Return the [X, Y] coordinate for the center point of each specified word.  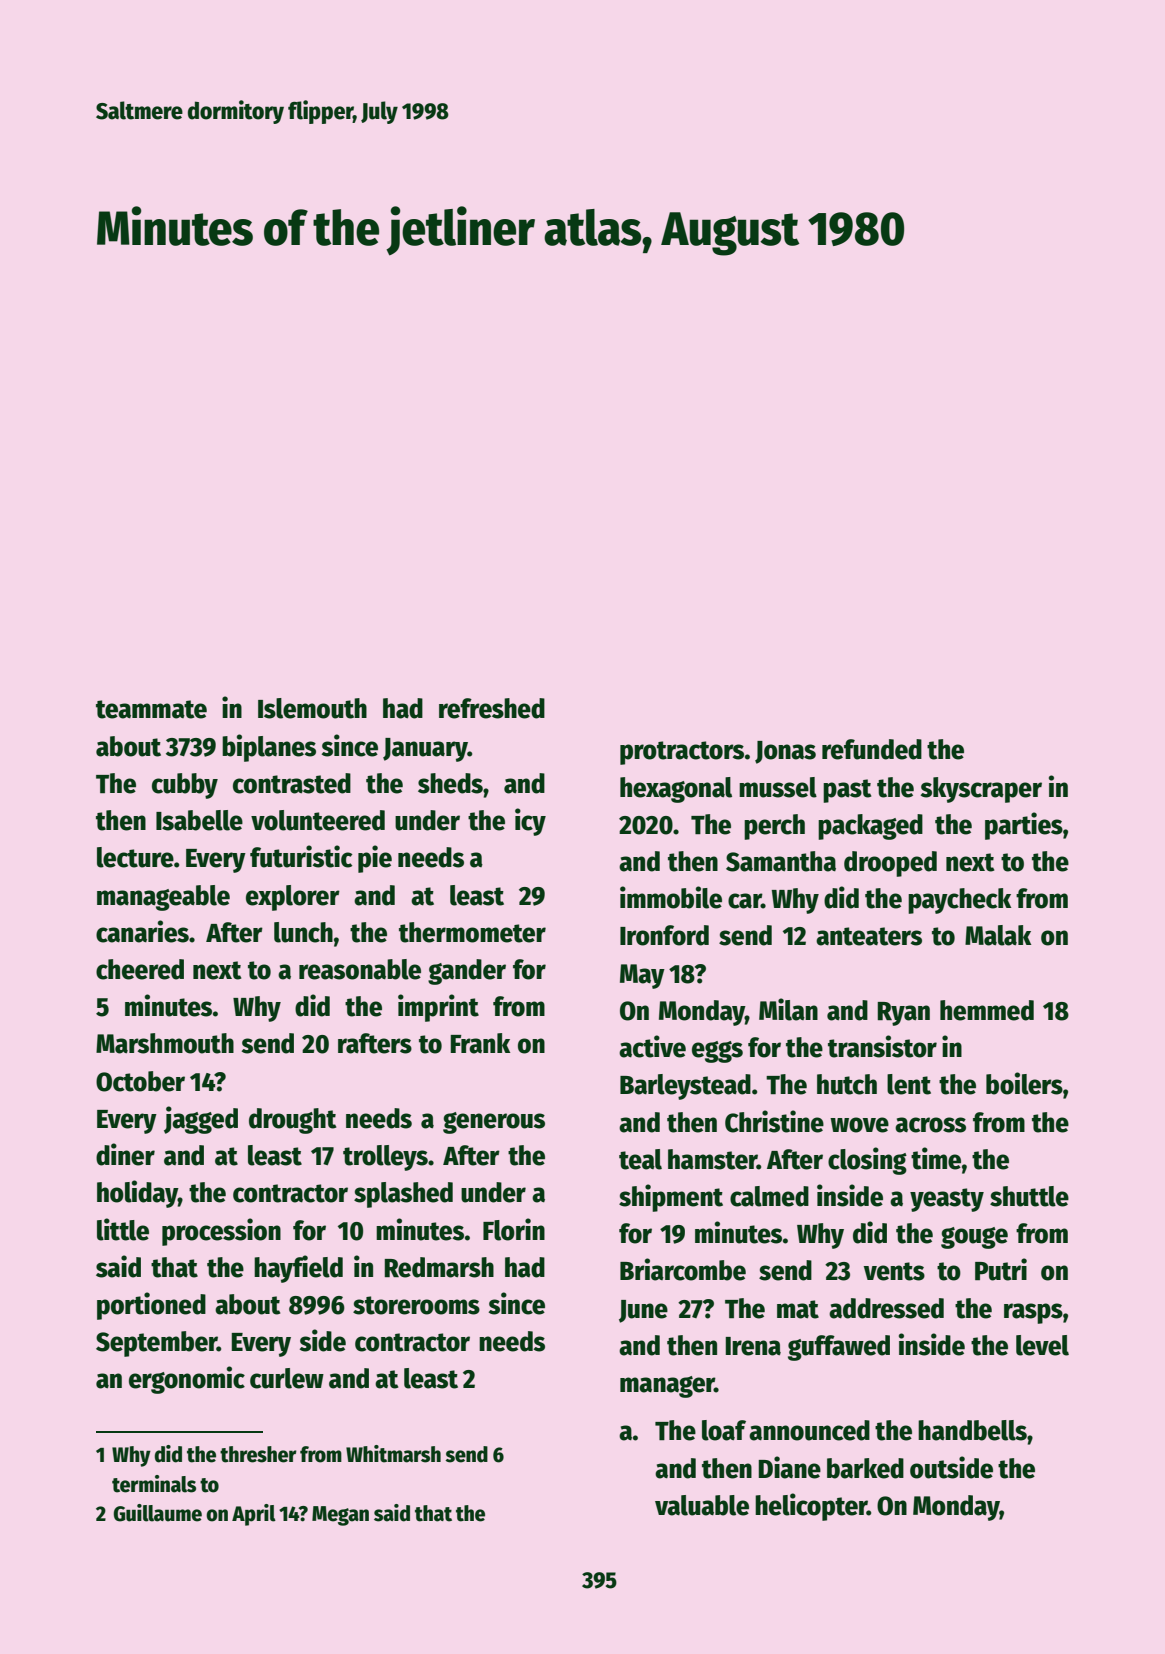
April [254, 1515]
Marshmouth [165, 1043]
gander [467, 972]
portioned [151, 1306]
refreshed [492, 708]
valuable [702, 1505]
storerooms [416, 1305]
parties [1024, 826]
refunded [872, 749]
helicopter [811, 1507]
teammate [151, 709]
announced [809, 1430]
